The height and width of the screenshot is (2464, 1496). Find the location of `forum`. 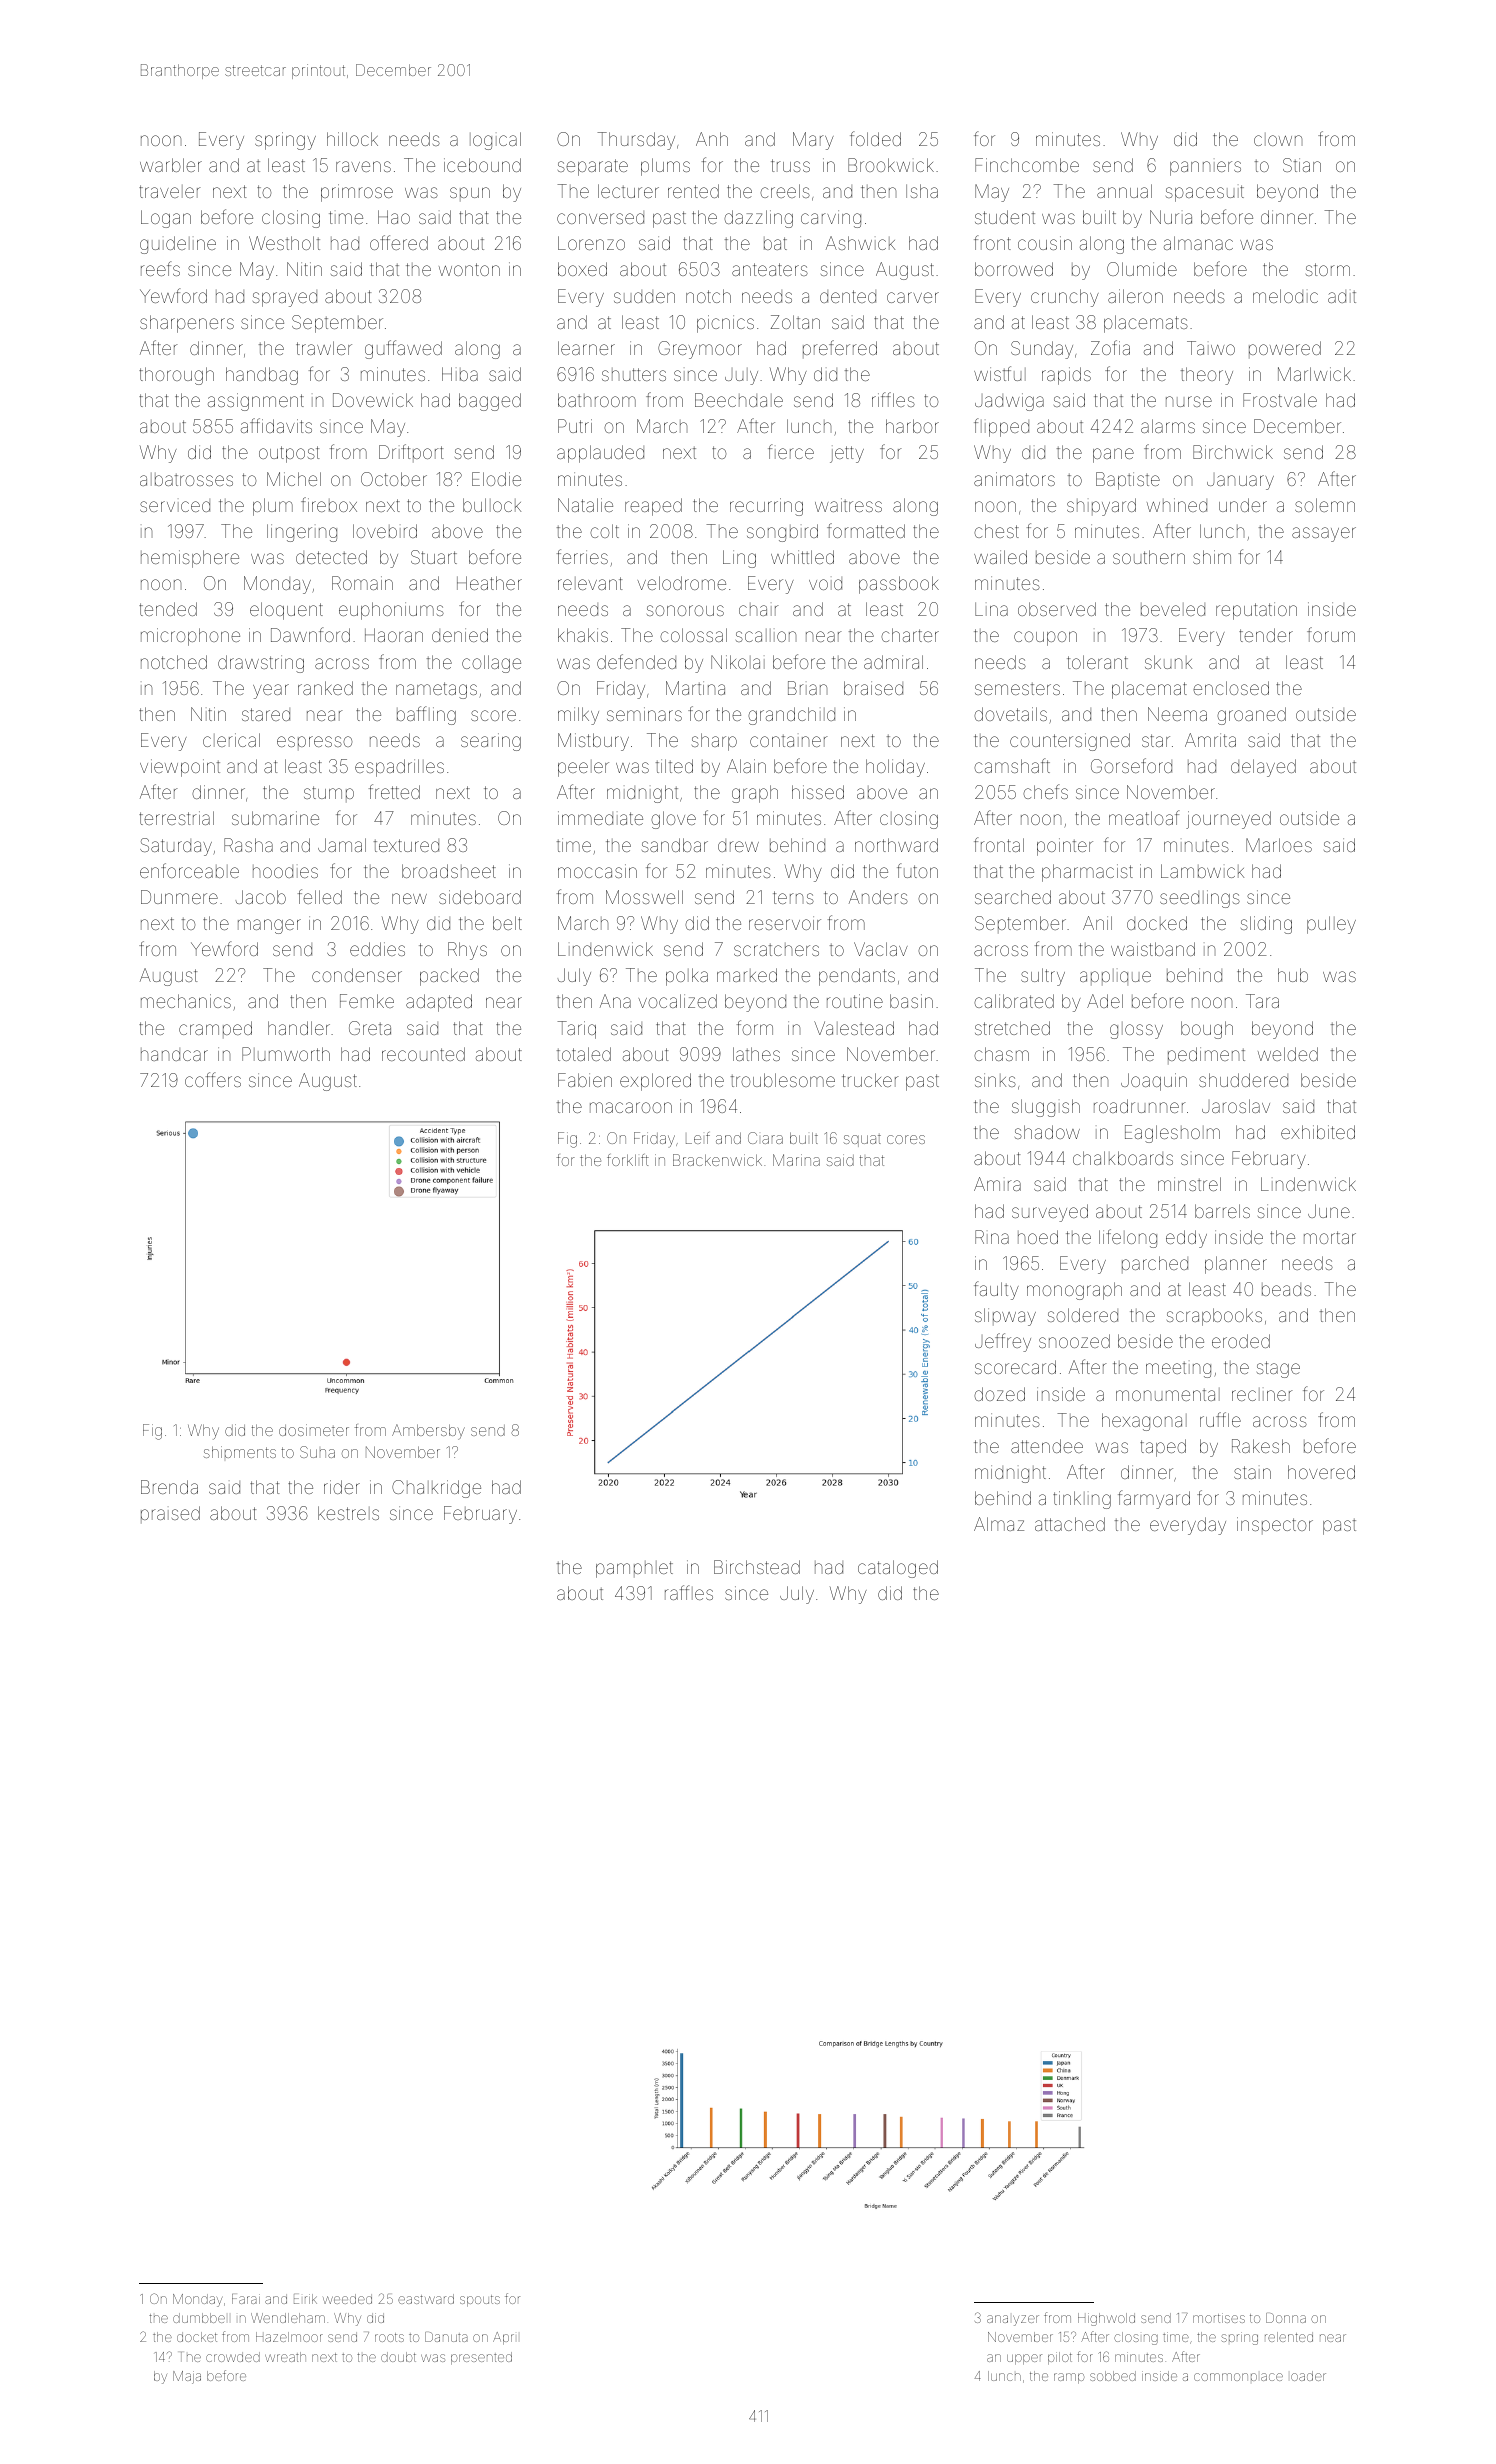

forum is located at coordinates (1331, 634).
